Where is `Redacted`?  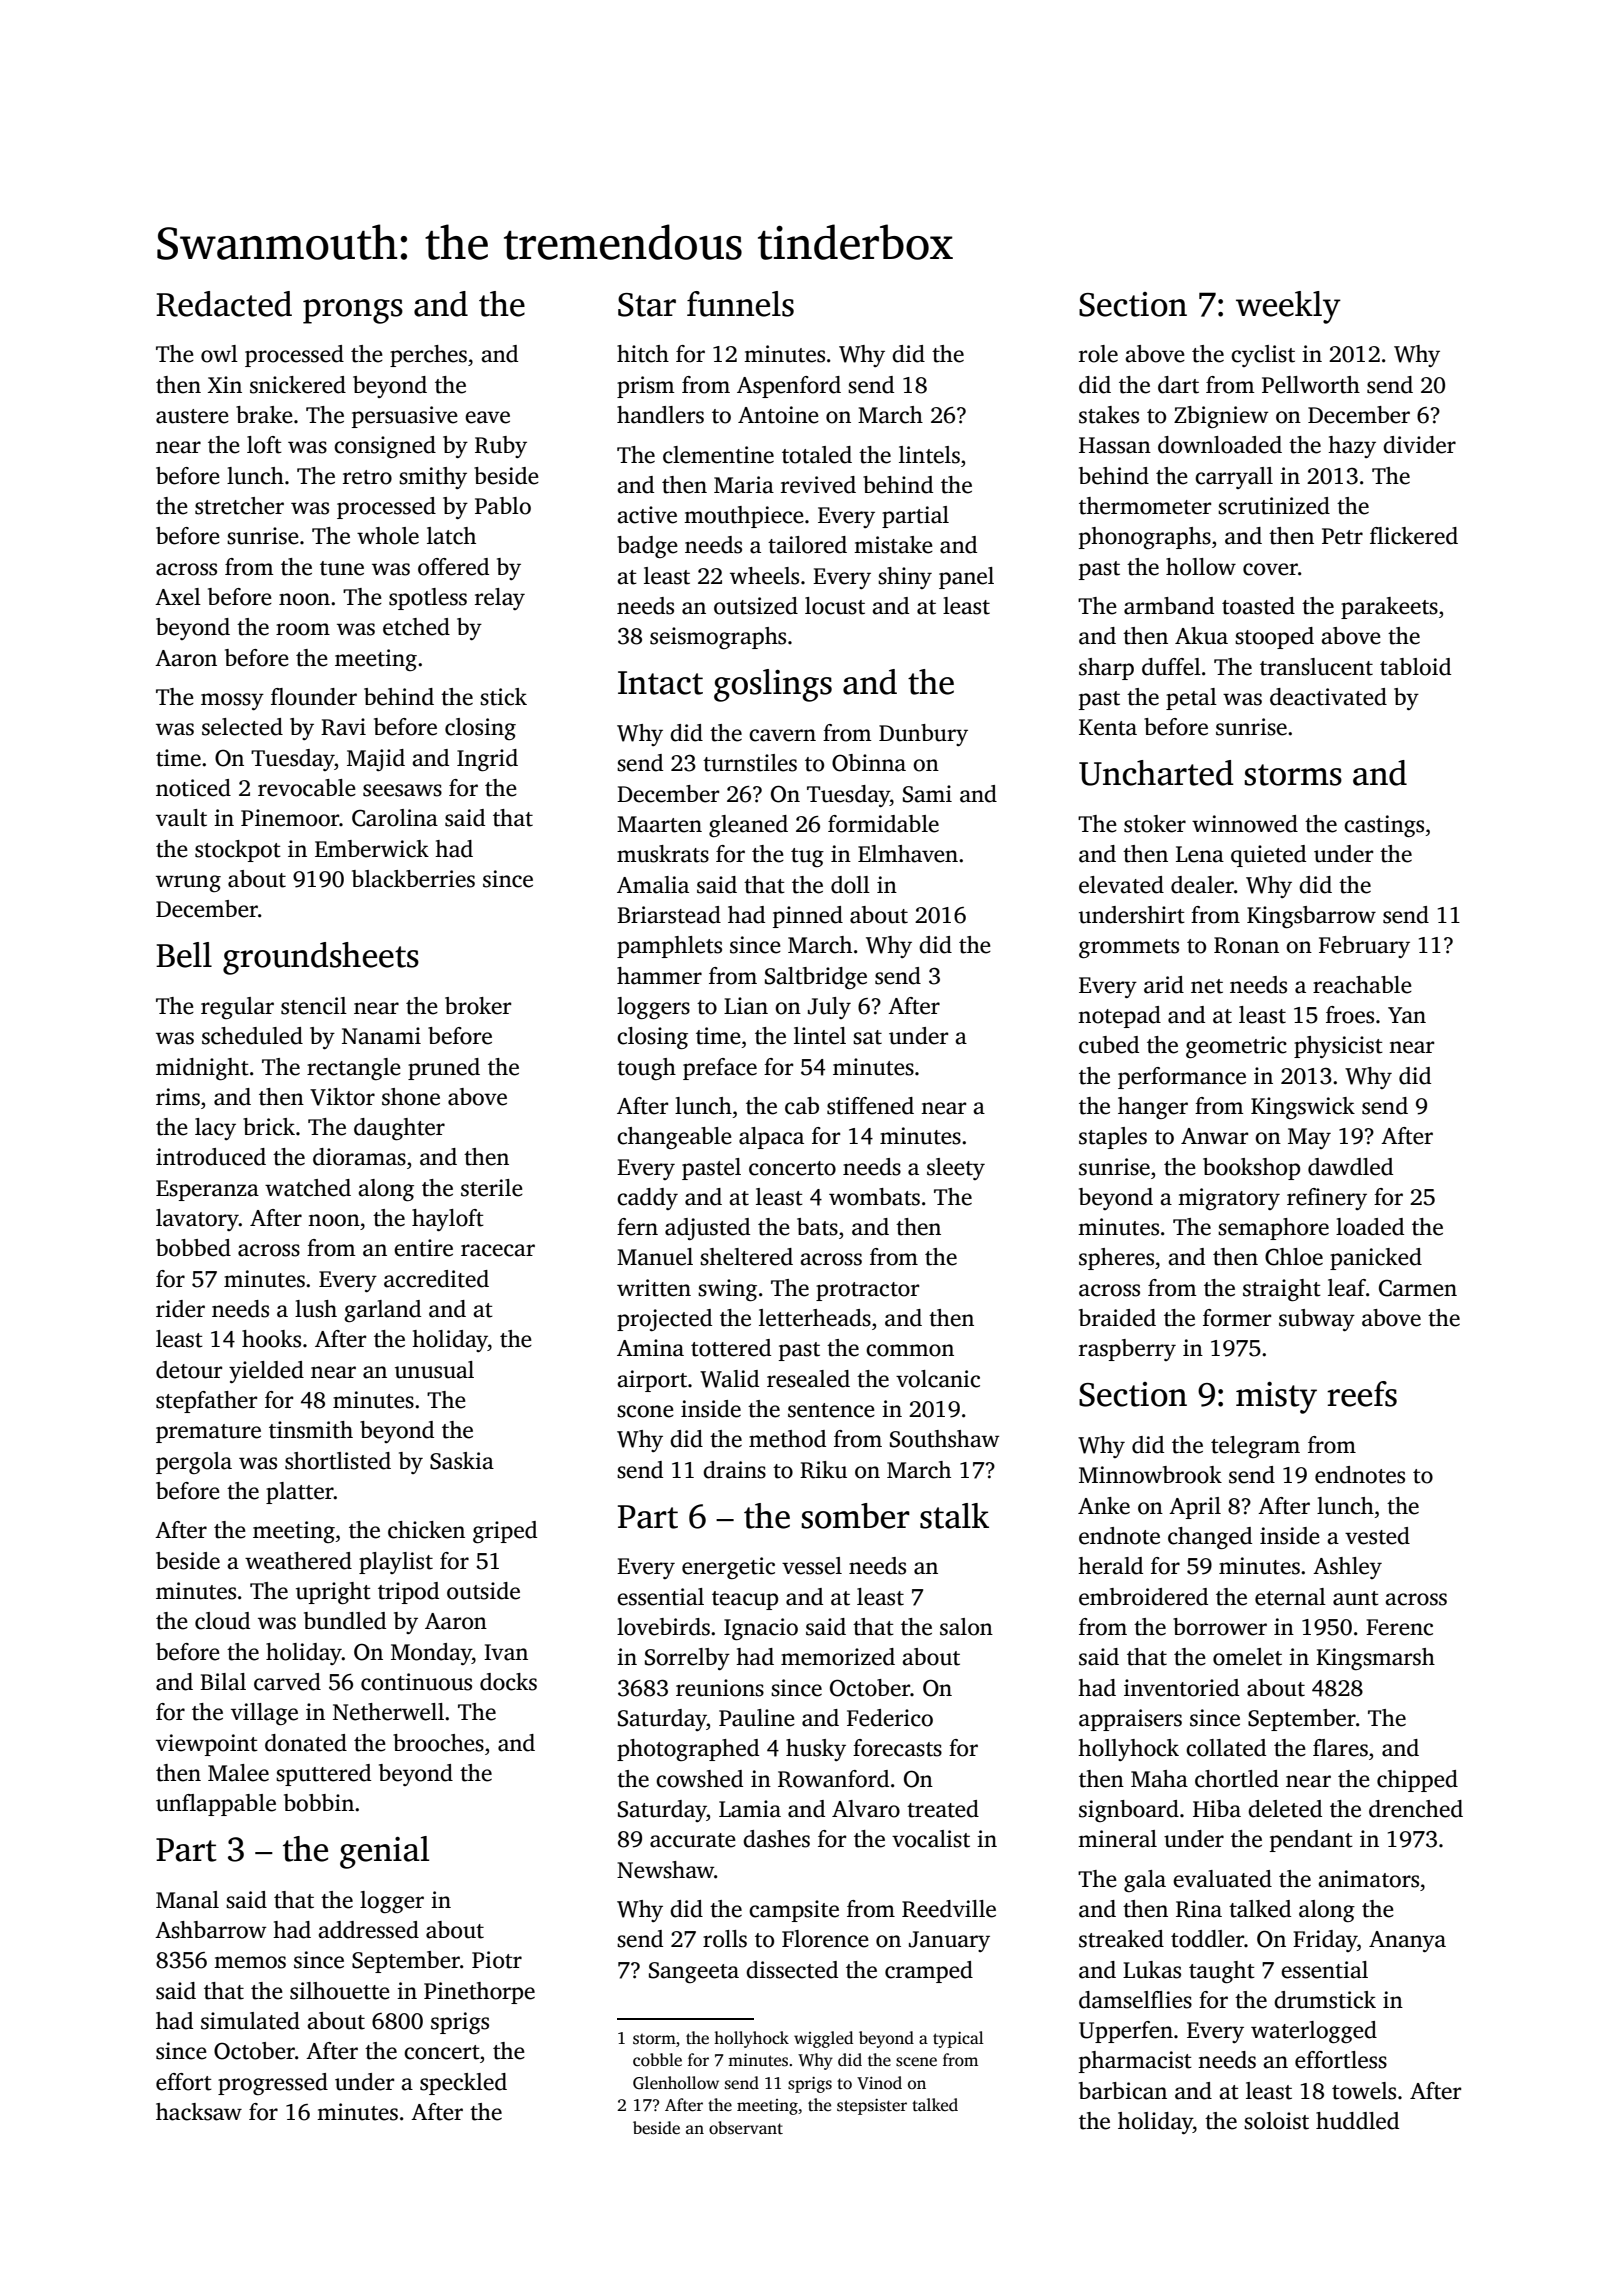 Redacted is located at coordinates (224, 304).
